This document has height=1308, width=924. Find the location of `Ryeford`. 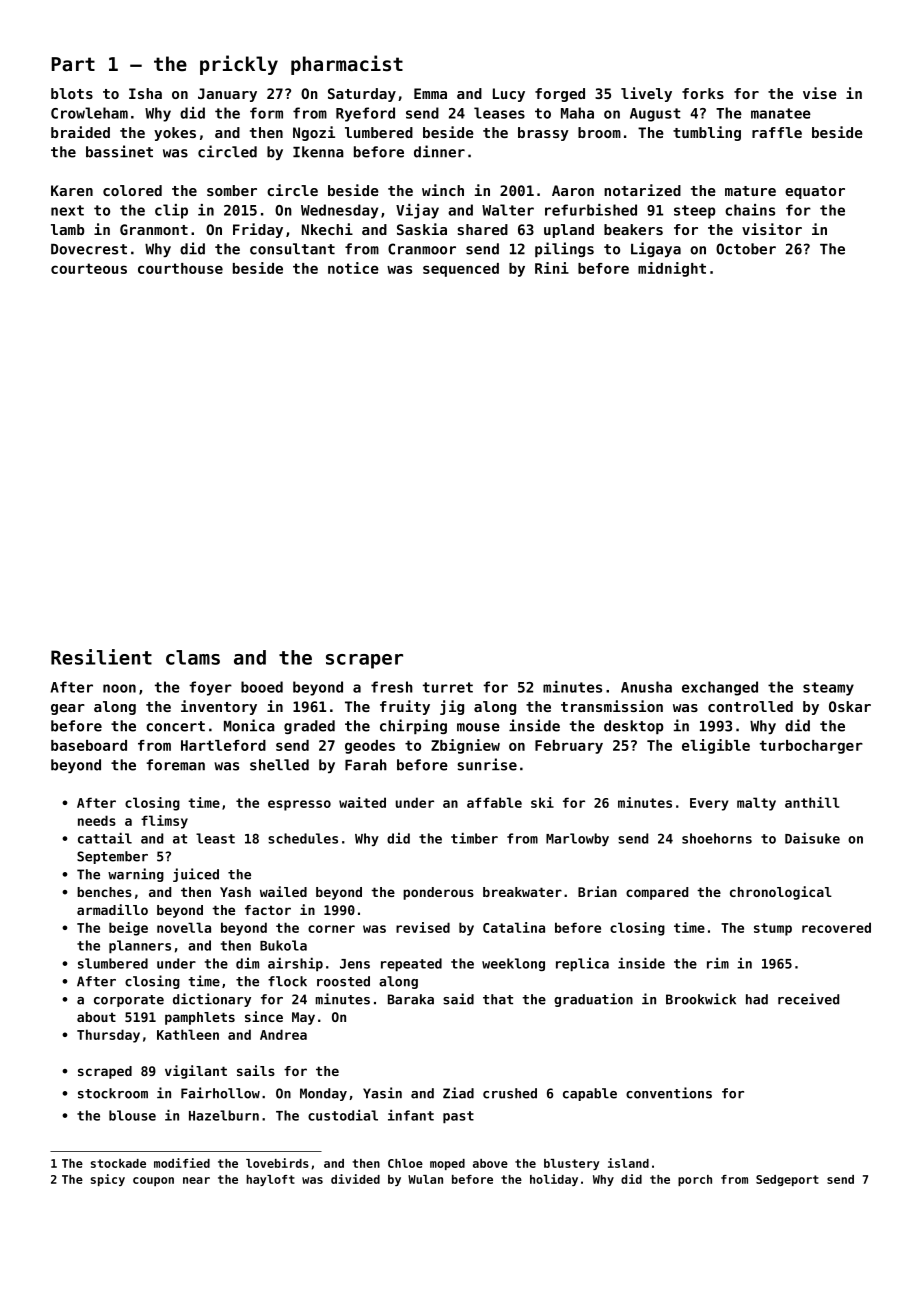

Ryeford is located at coordinates (365, 114).
